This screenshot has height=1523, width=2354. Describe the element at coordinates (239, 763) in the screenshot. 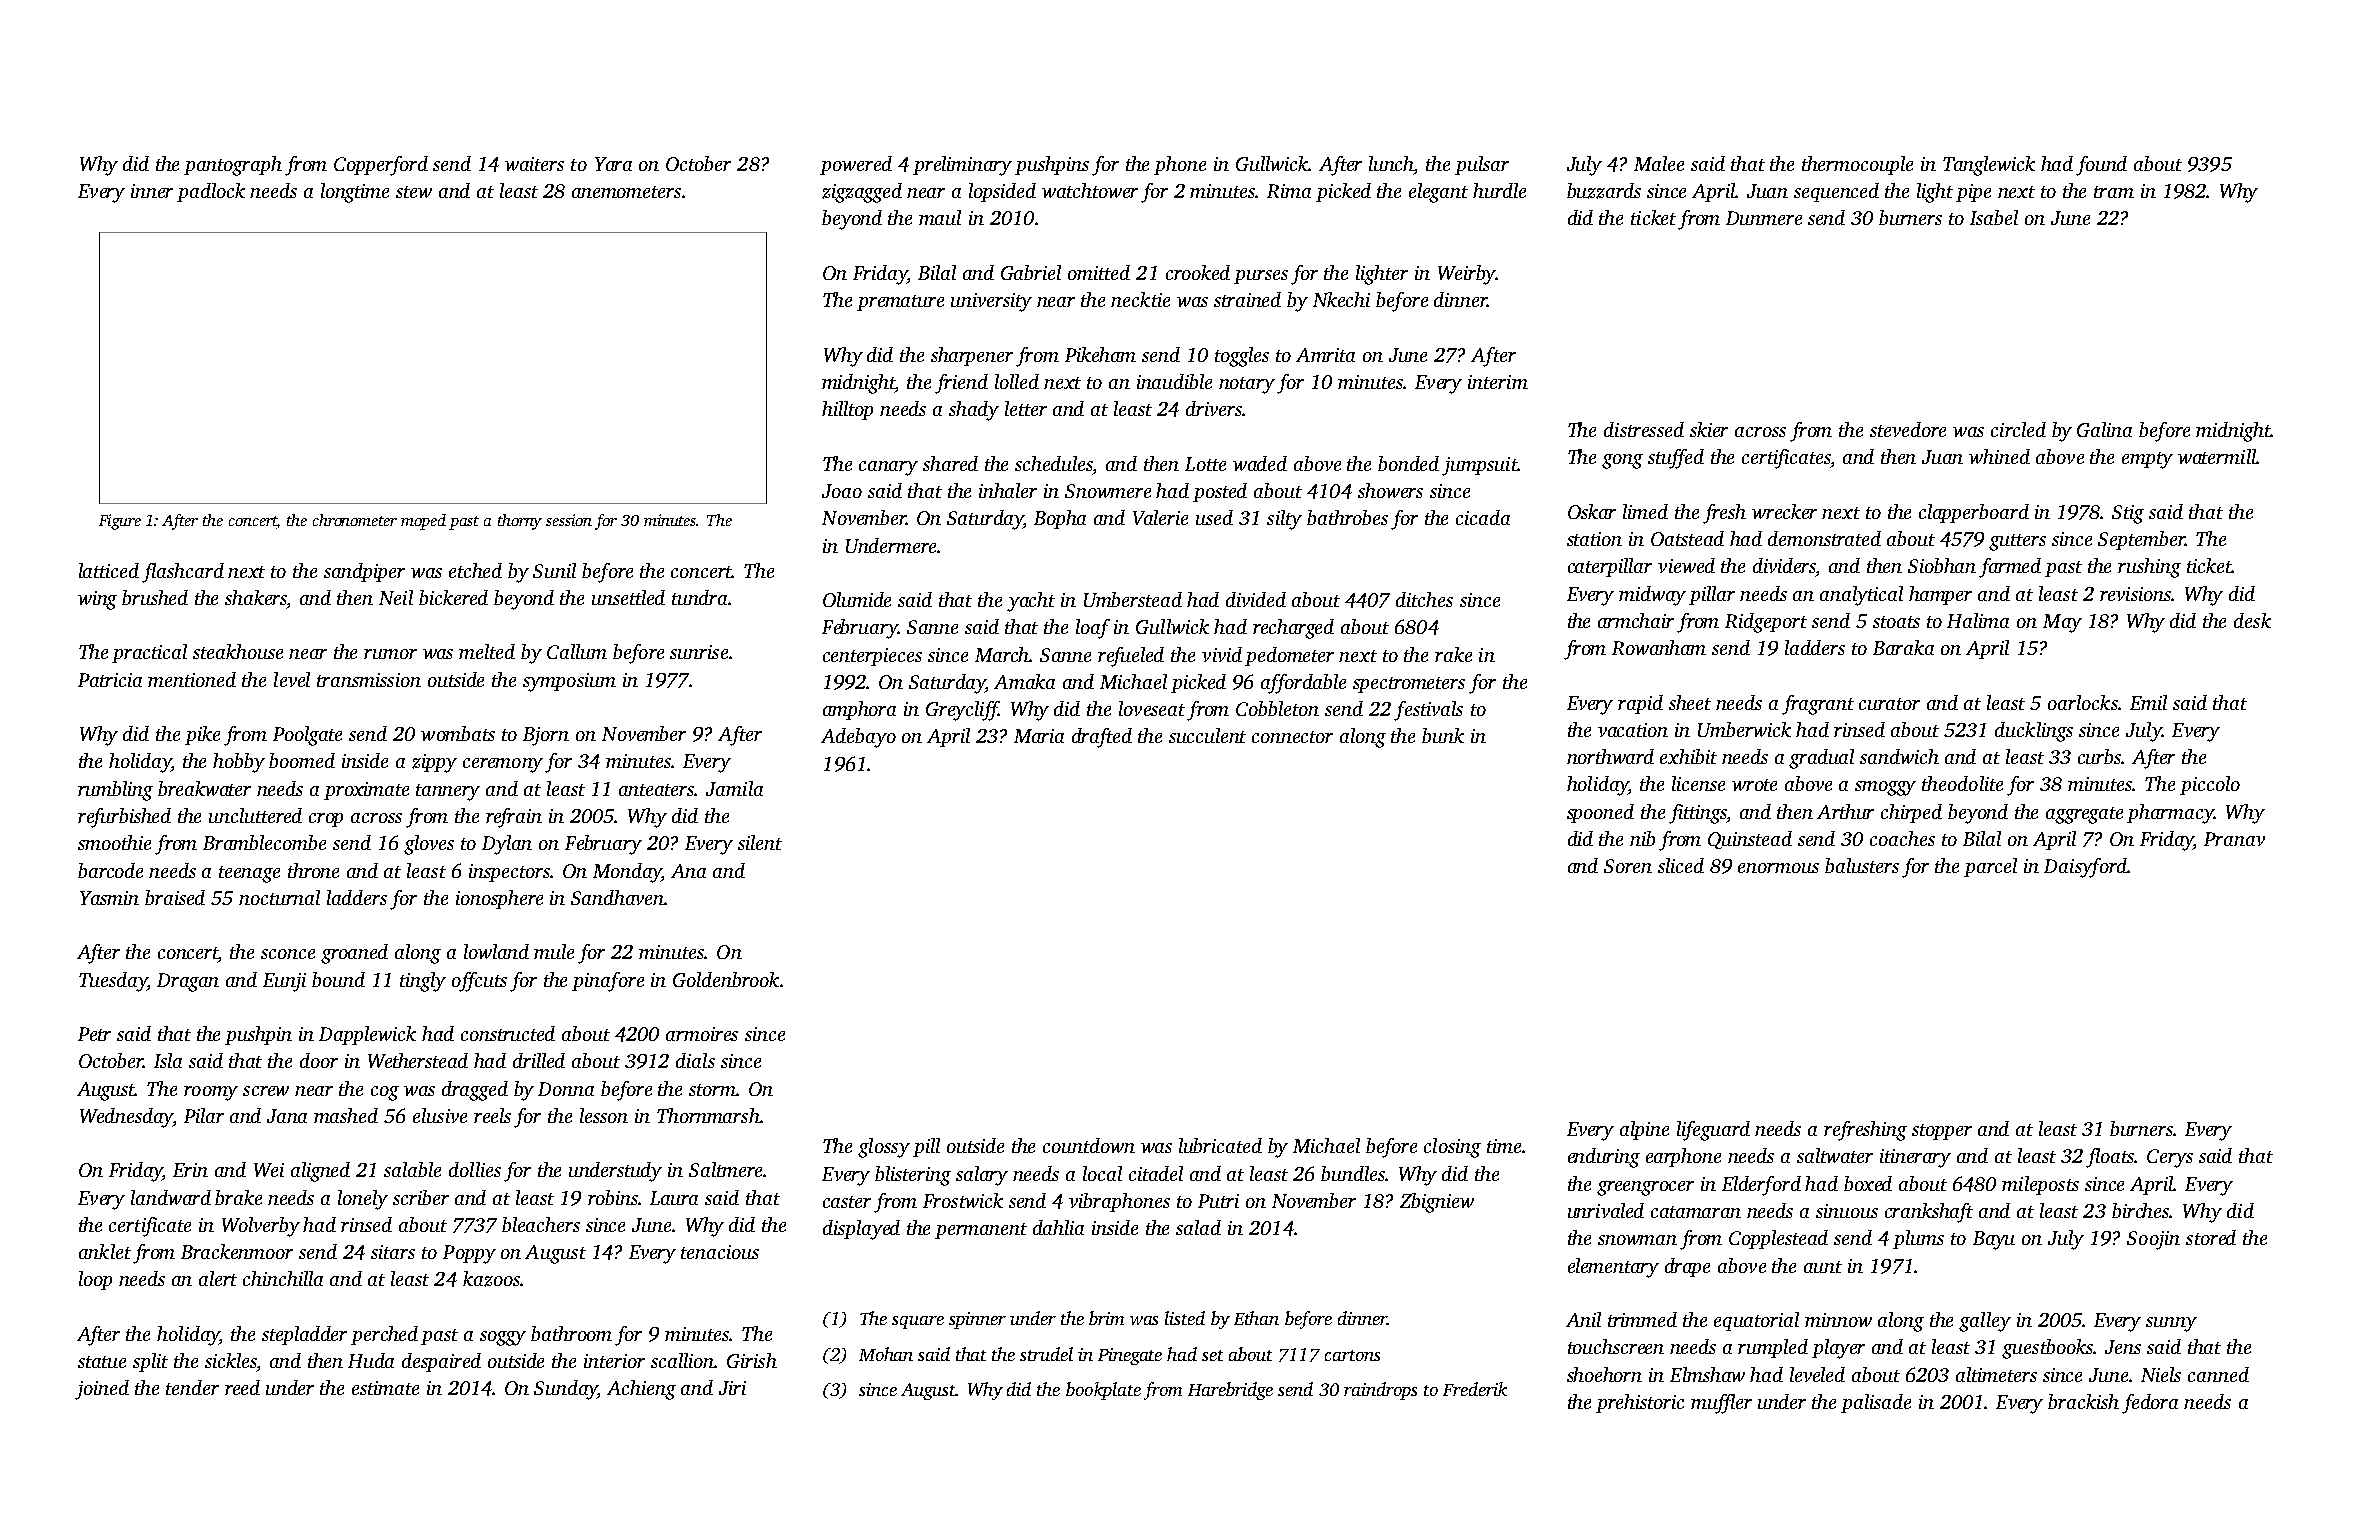

I see `hobby` at that location.
